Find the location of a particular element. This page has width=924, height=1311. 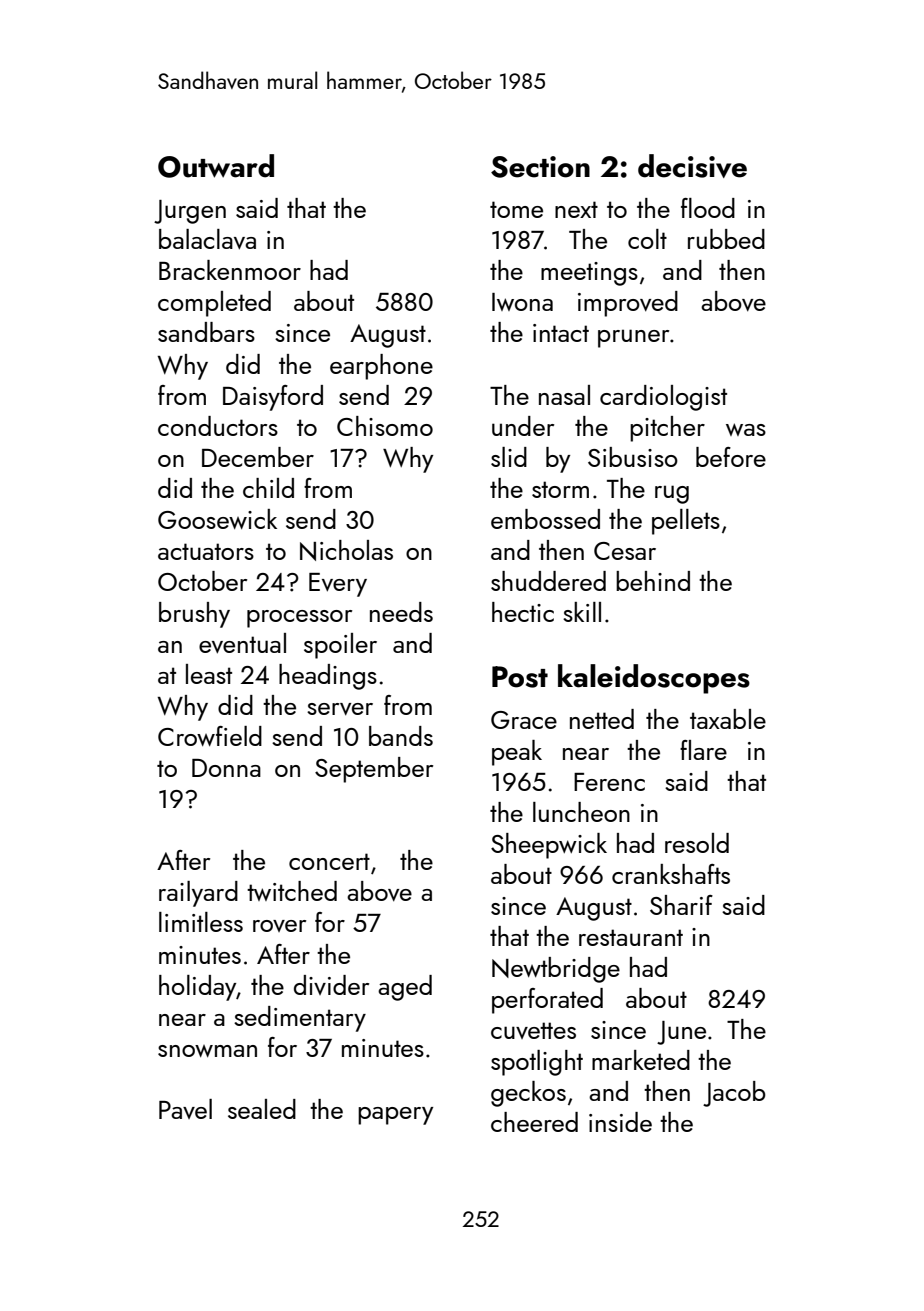

peak is located at coordinates (517, 753).
